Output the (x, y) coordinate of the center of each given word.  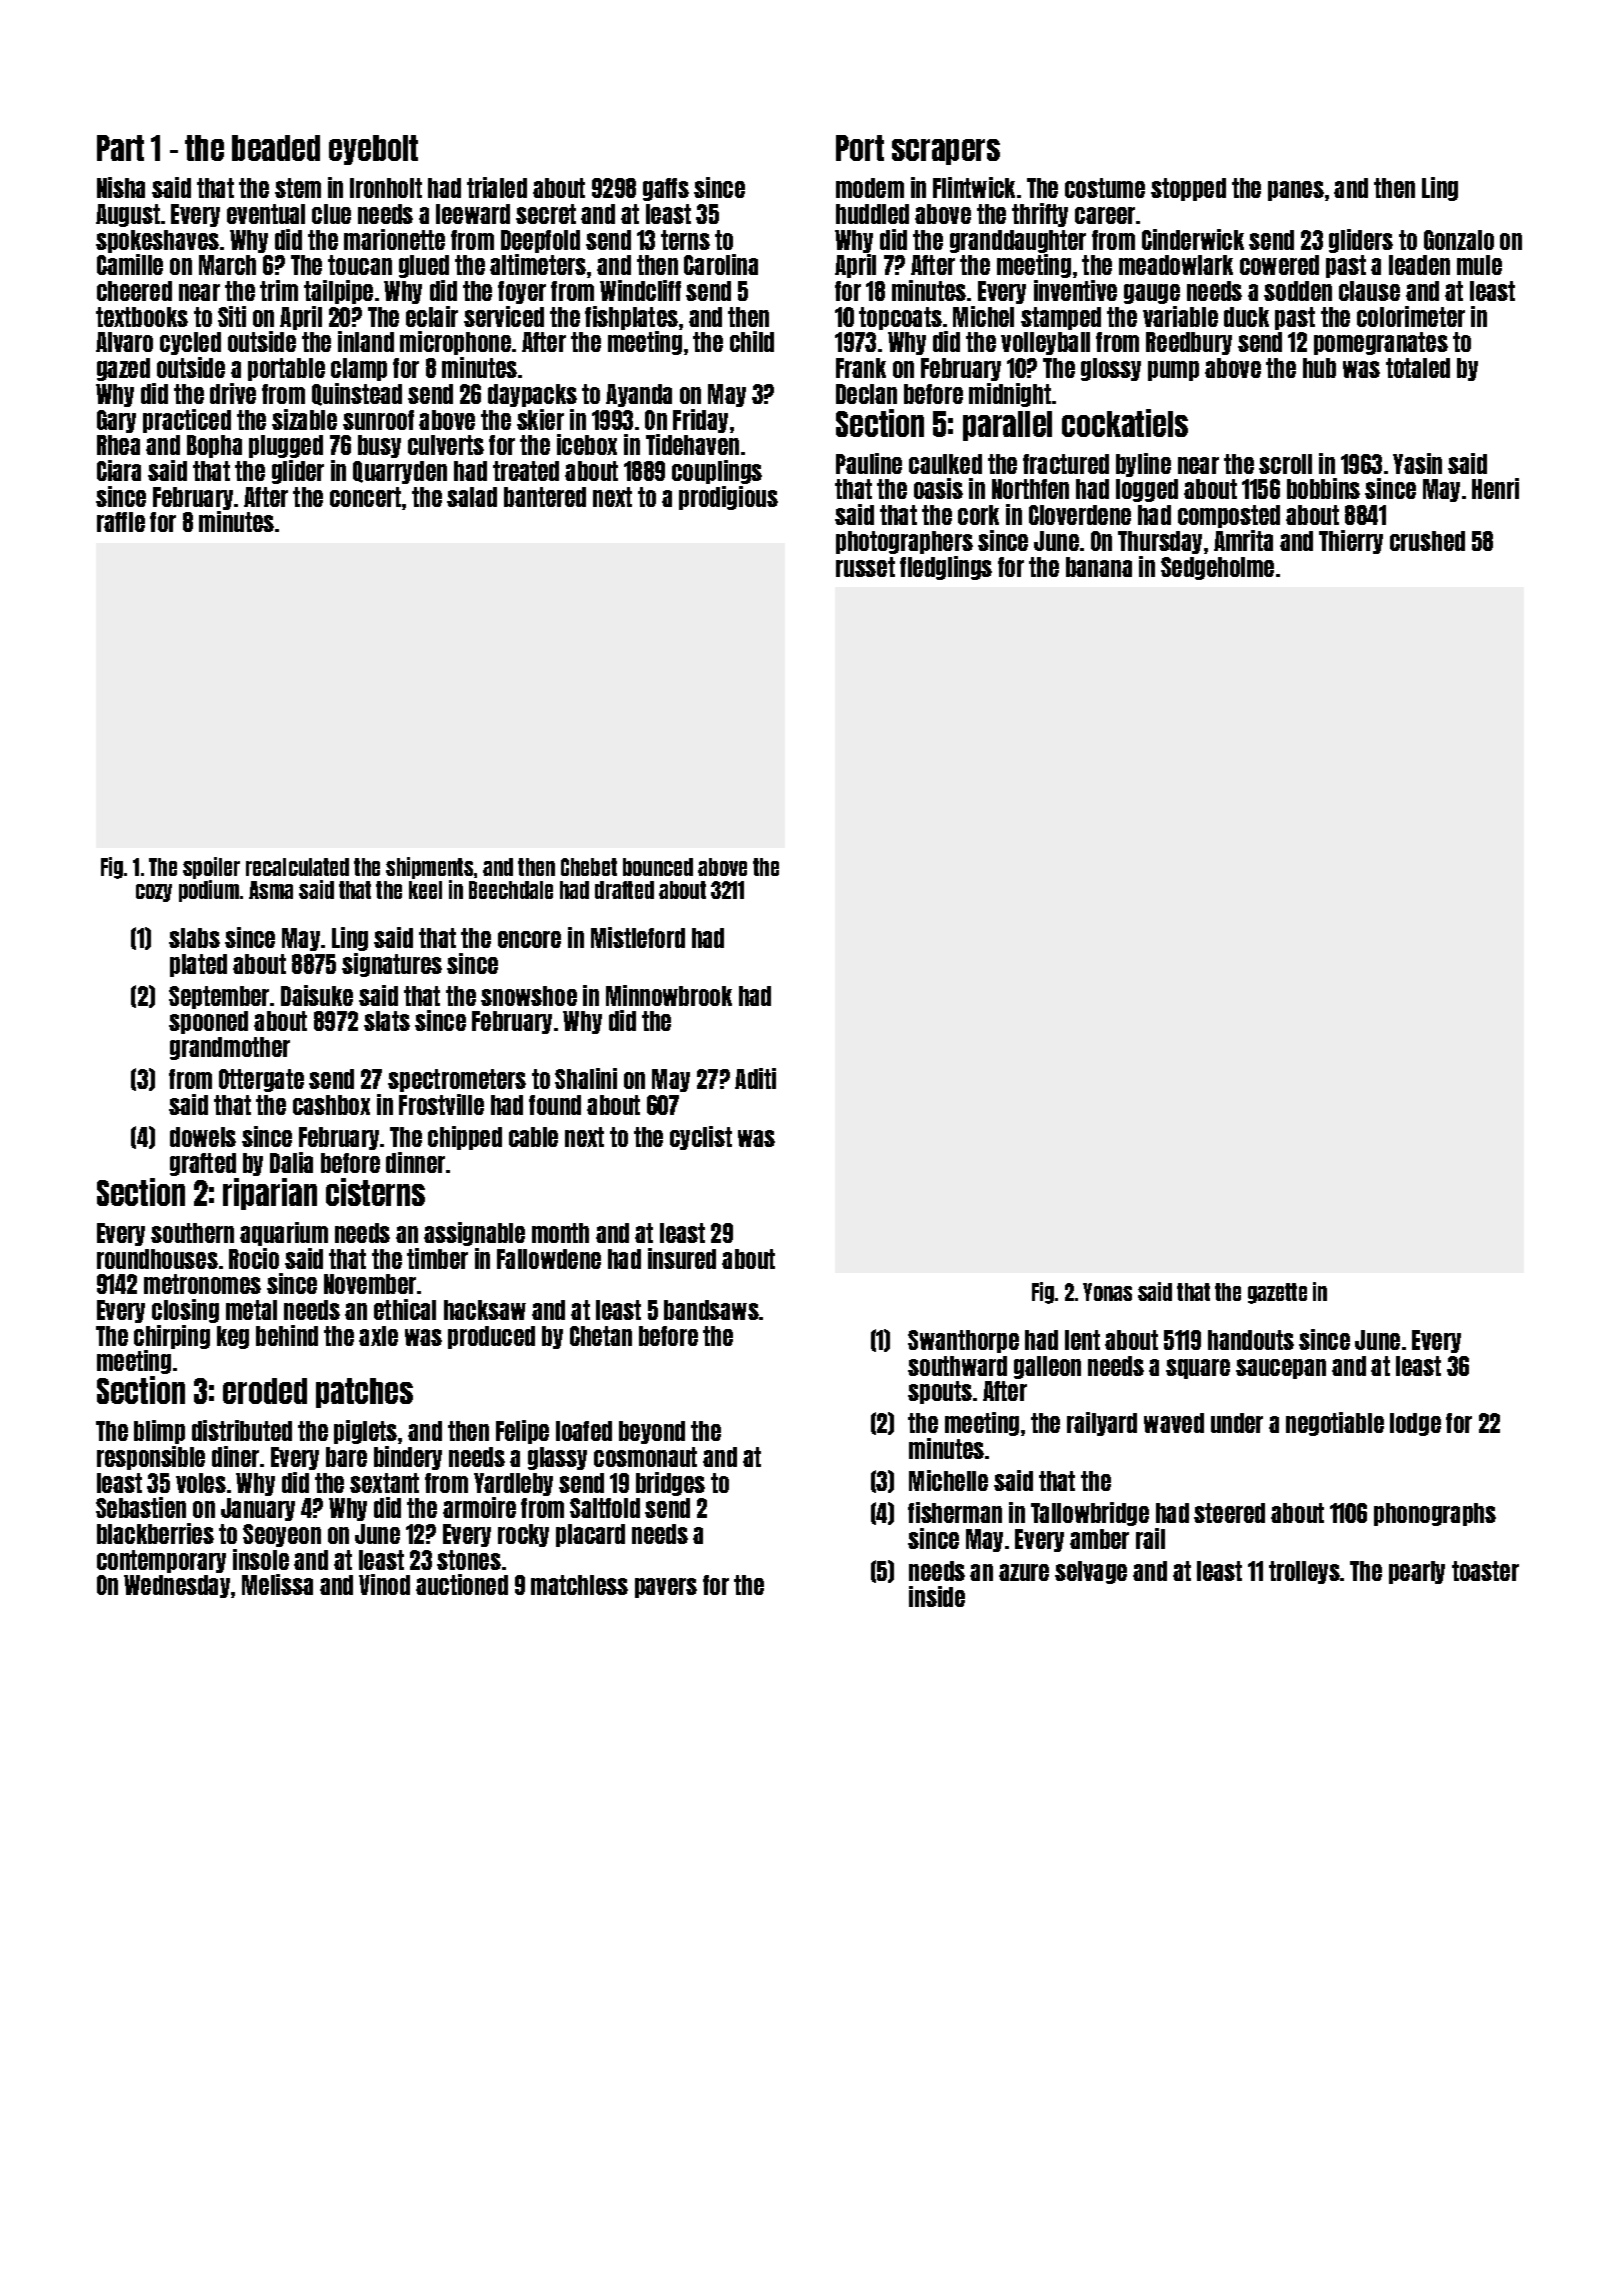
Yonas (1107, 1292)
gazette (1277, 1293)
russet (865, 567)
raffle (121, 522)
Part (120, 148)
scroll (1285, 464)
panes (1296, 191)
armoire (479, 1507)
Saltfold (605, 1508)
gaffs (666, 189)
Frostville (441, 1104)
